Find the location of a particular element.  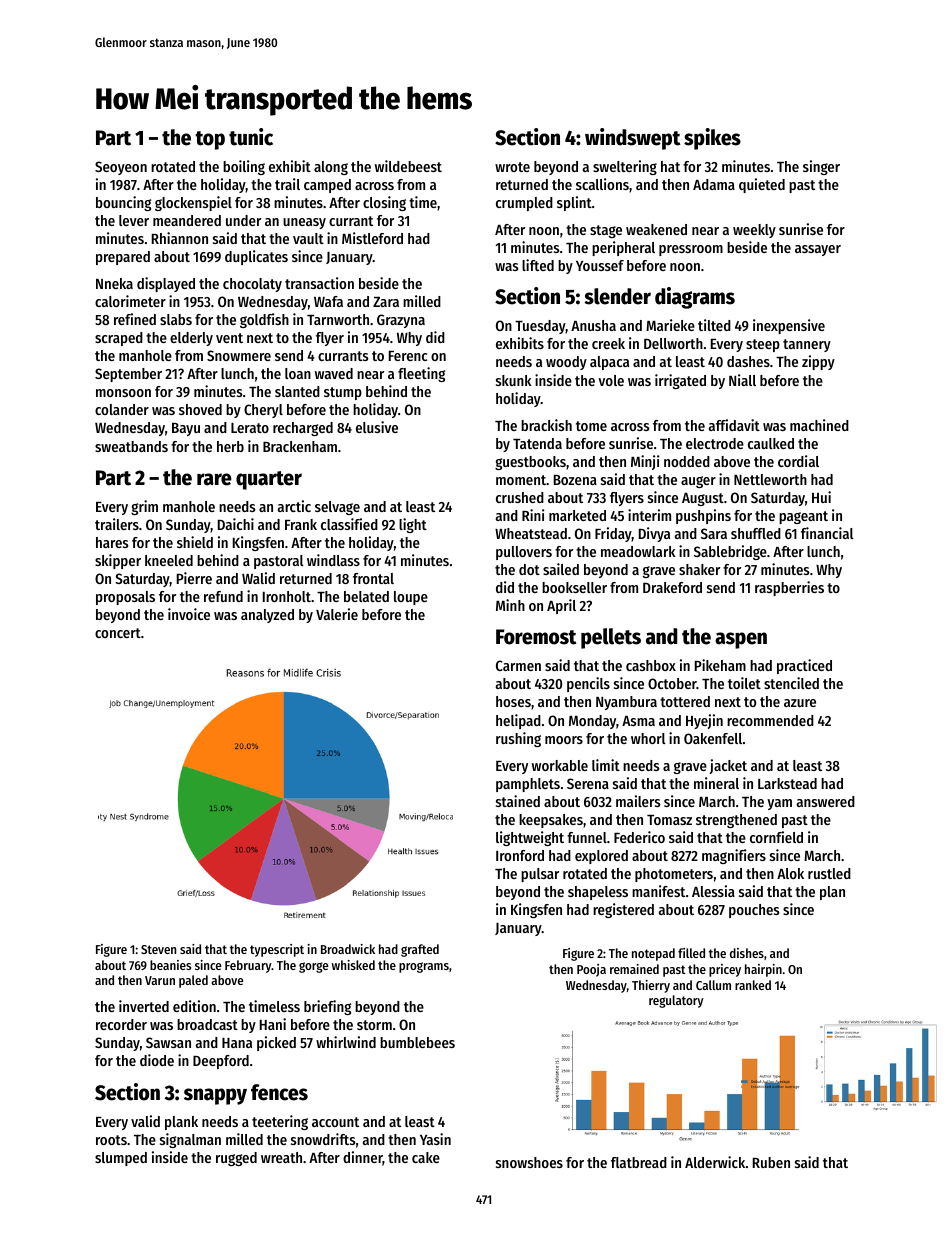

spikes is located at coordinates (712, 139).
